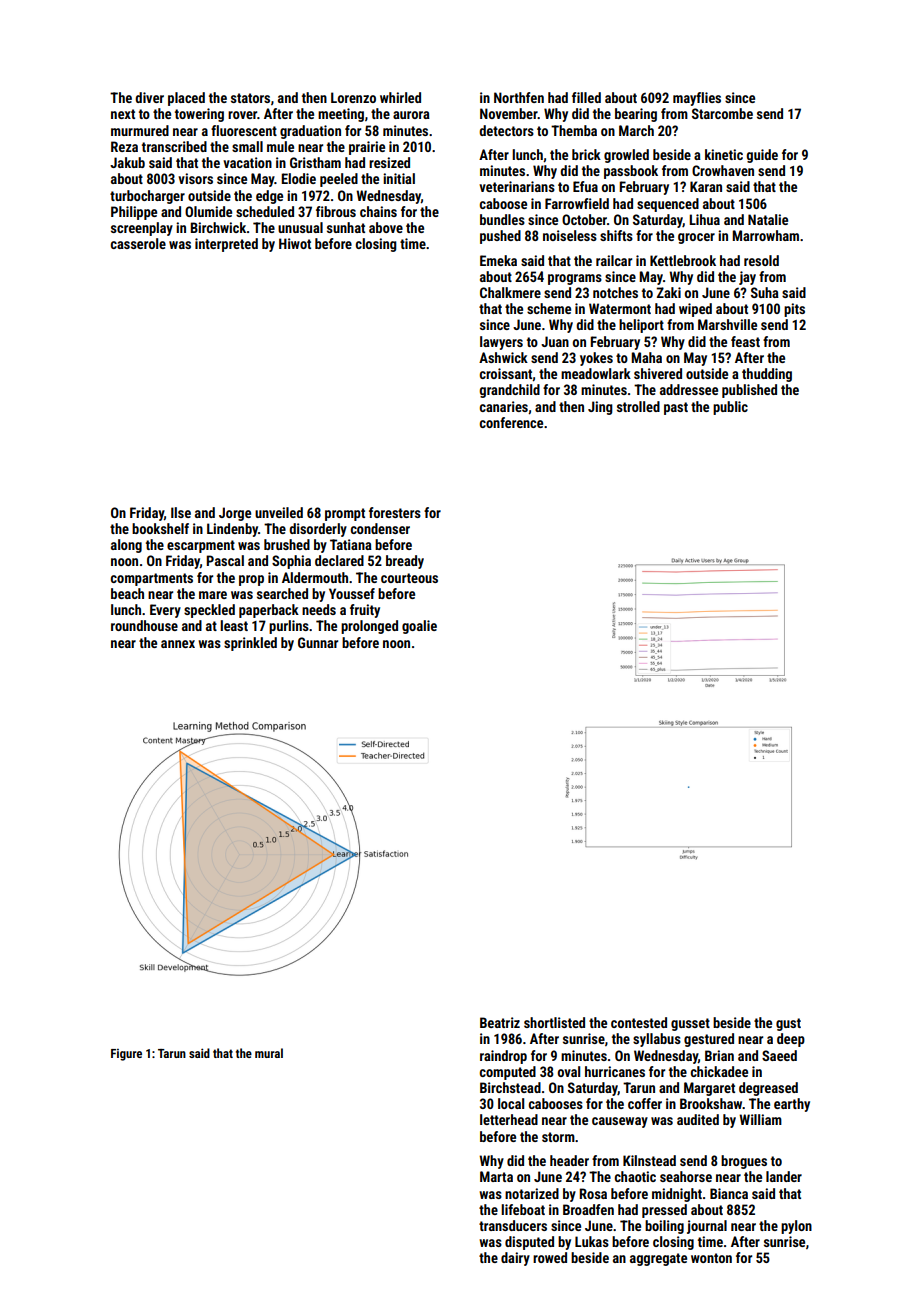 The height and width of the screenshot is (1314, 924). What do you see at coordinates (213, 595) in the screenshot?
I see `mare` at bounding box center [213, 595].
